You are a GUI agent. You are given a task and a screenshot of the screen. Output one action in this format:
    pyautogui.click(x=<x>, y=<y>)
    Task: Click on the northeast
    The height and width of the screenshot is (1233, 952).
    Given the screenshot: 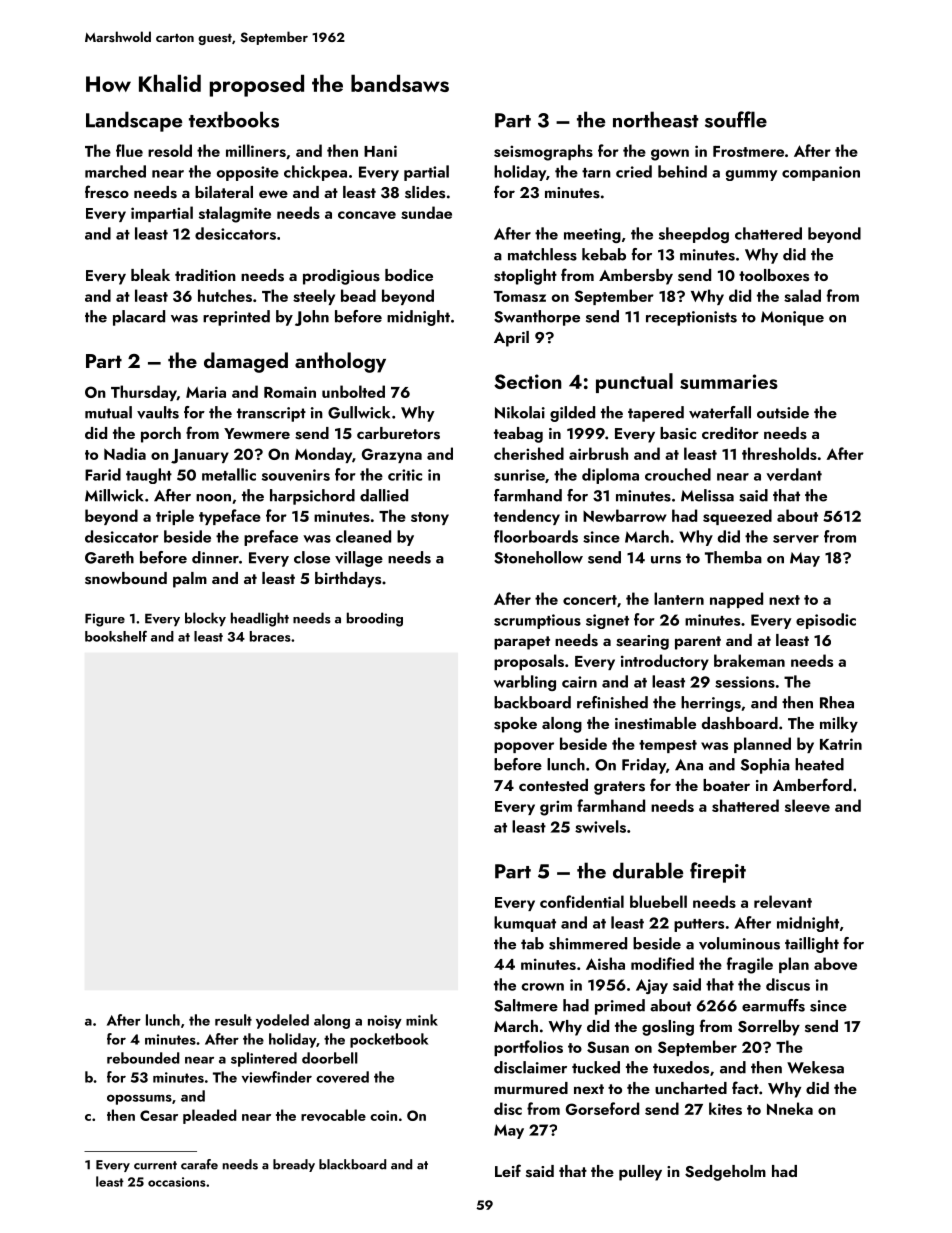 What is the action you would take?
    pyautogui.click(x=655, y=119)
